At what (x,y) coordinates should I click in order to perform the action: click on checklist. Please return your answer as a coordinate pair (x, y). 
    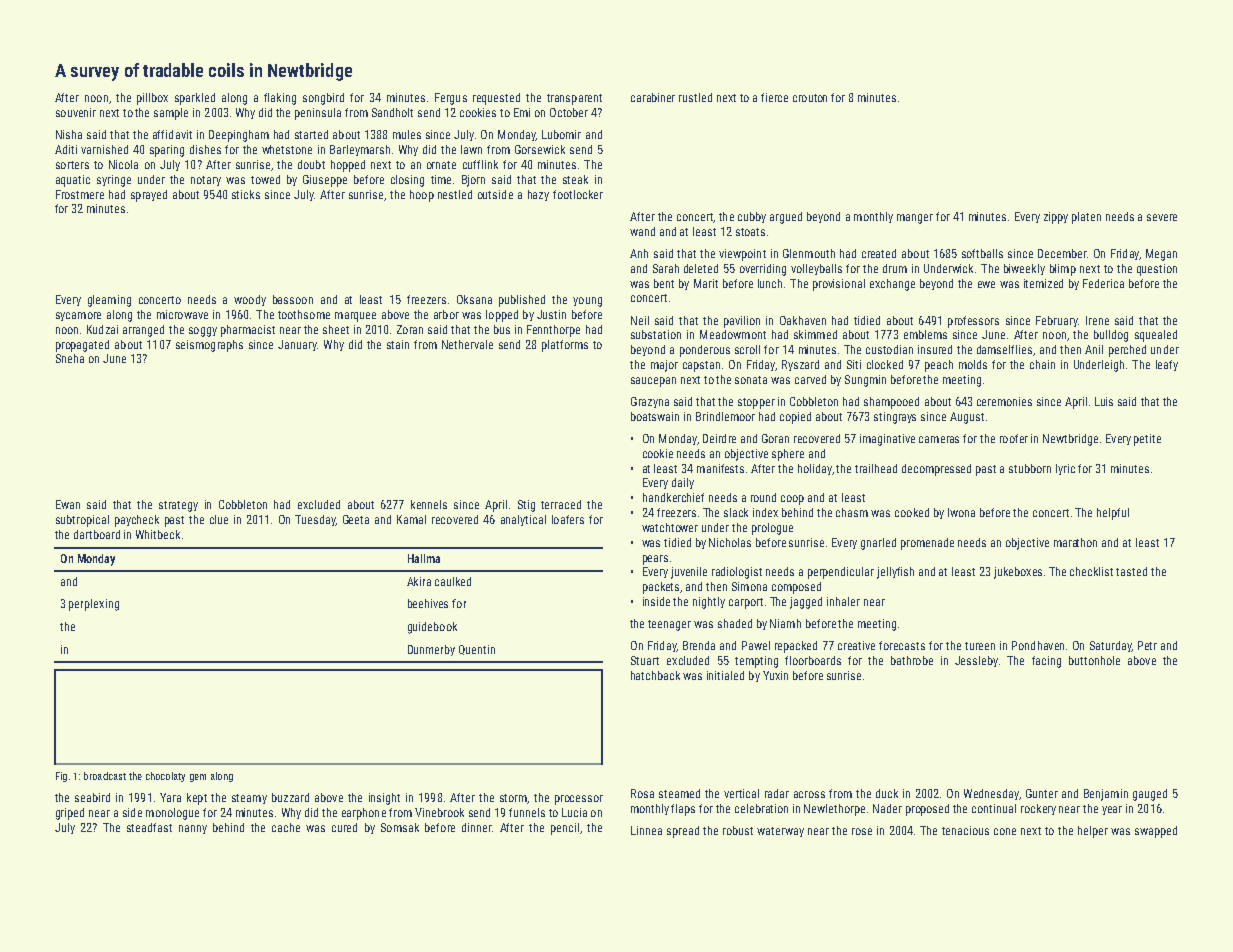
    Looking at the image, I should click on (1091, 571).
